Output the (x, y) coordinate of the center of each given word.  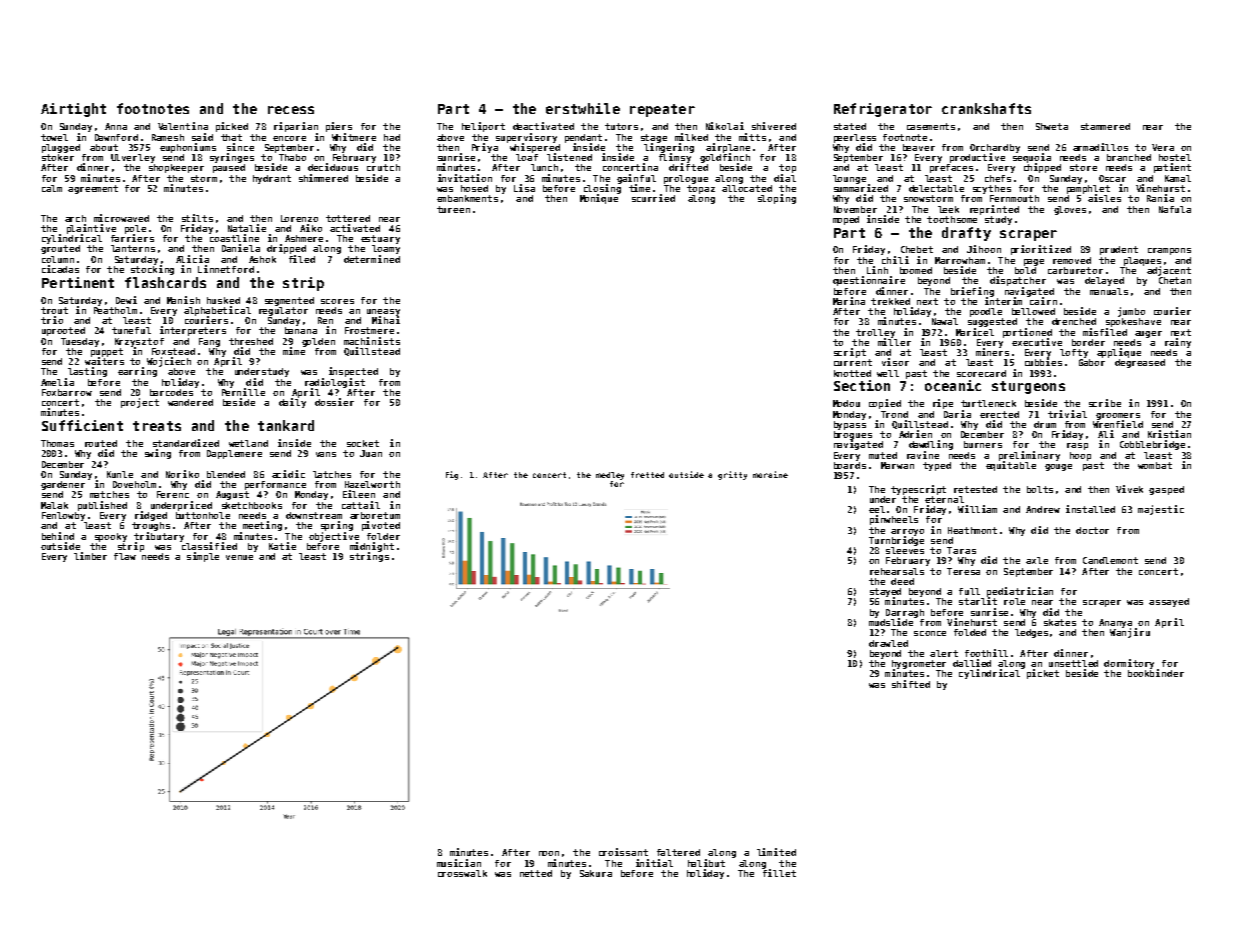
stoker (58, 157)
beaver (919, 147)
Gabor (1092, 362)
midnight (372, 547)
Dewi (126, 300)
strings (369, 557)
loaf (527, 157)
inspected (353, 372)
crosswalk (462, 873)
